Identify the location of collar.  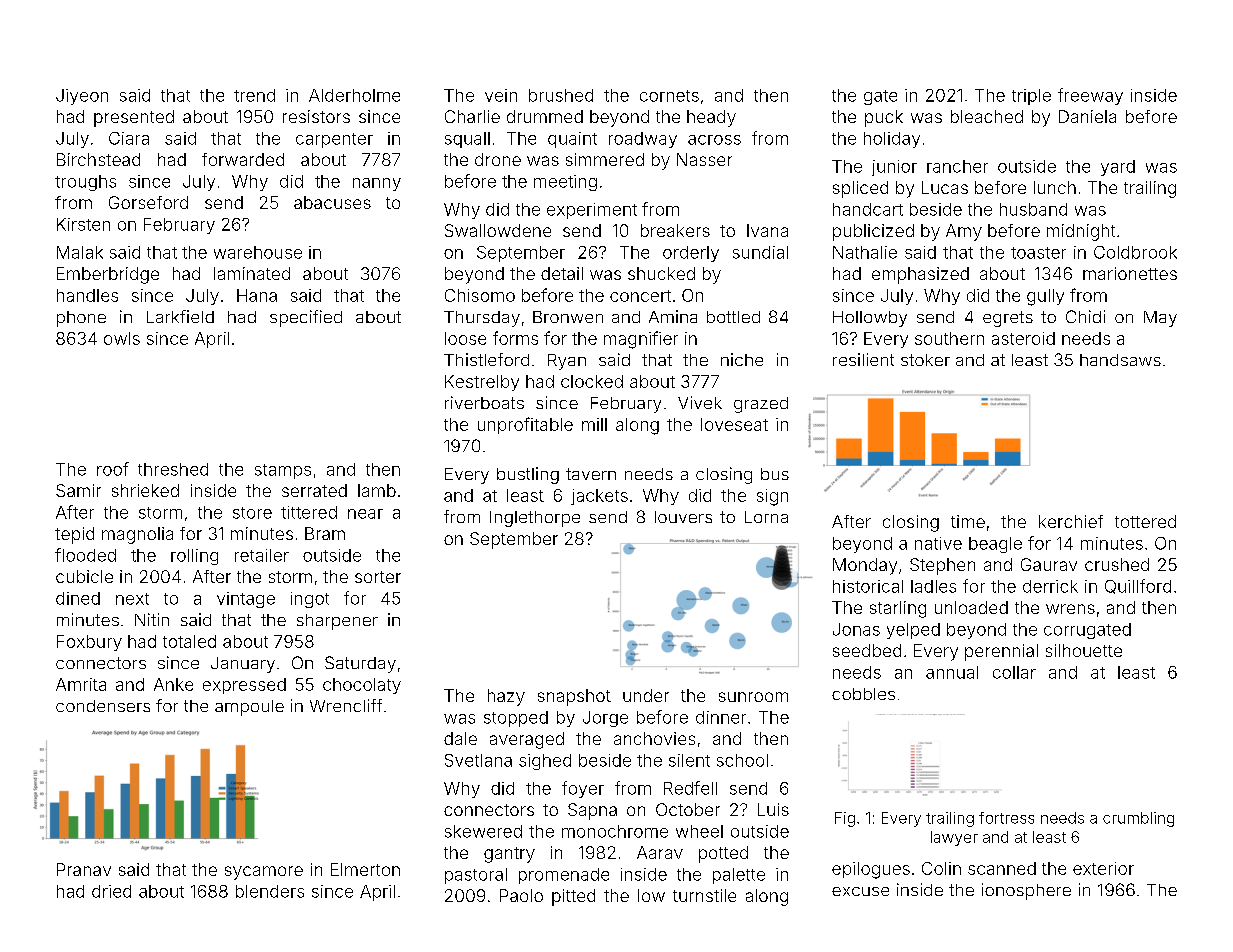
(1014, 672).
